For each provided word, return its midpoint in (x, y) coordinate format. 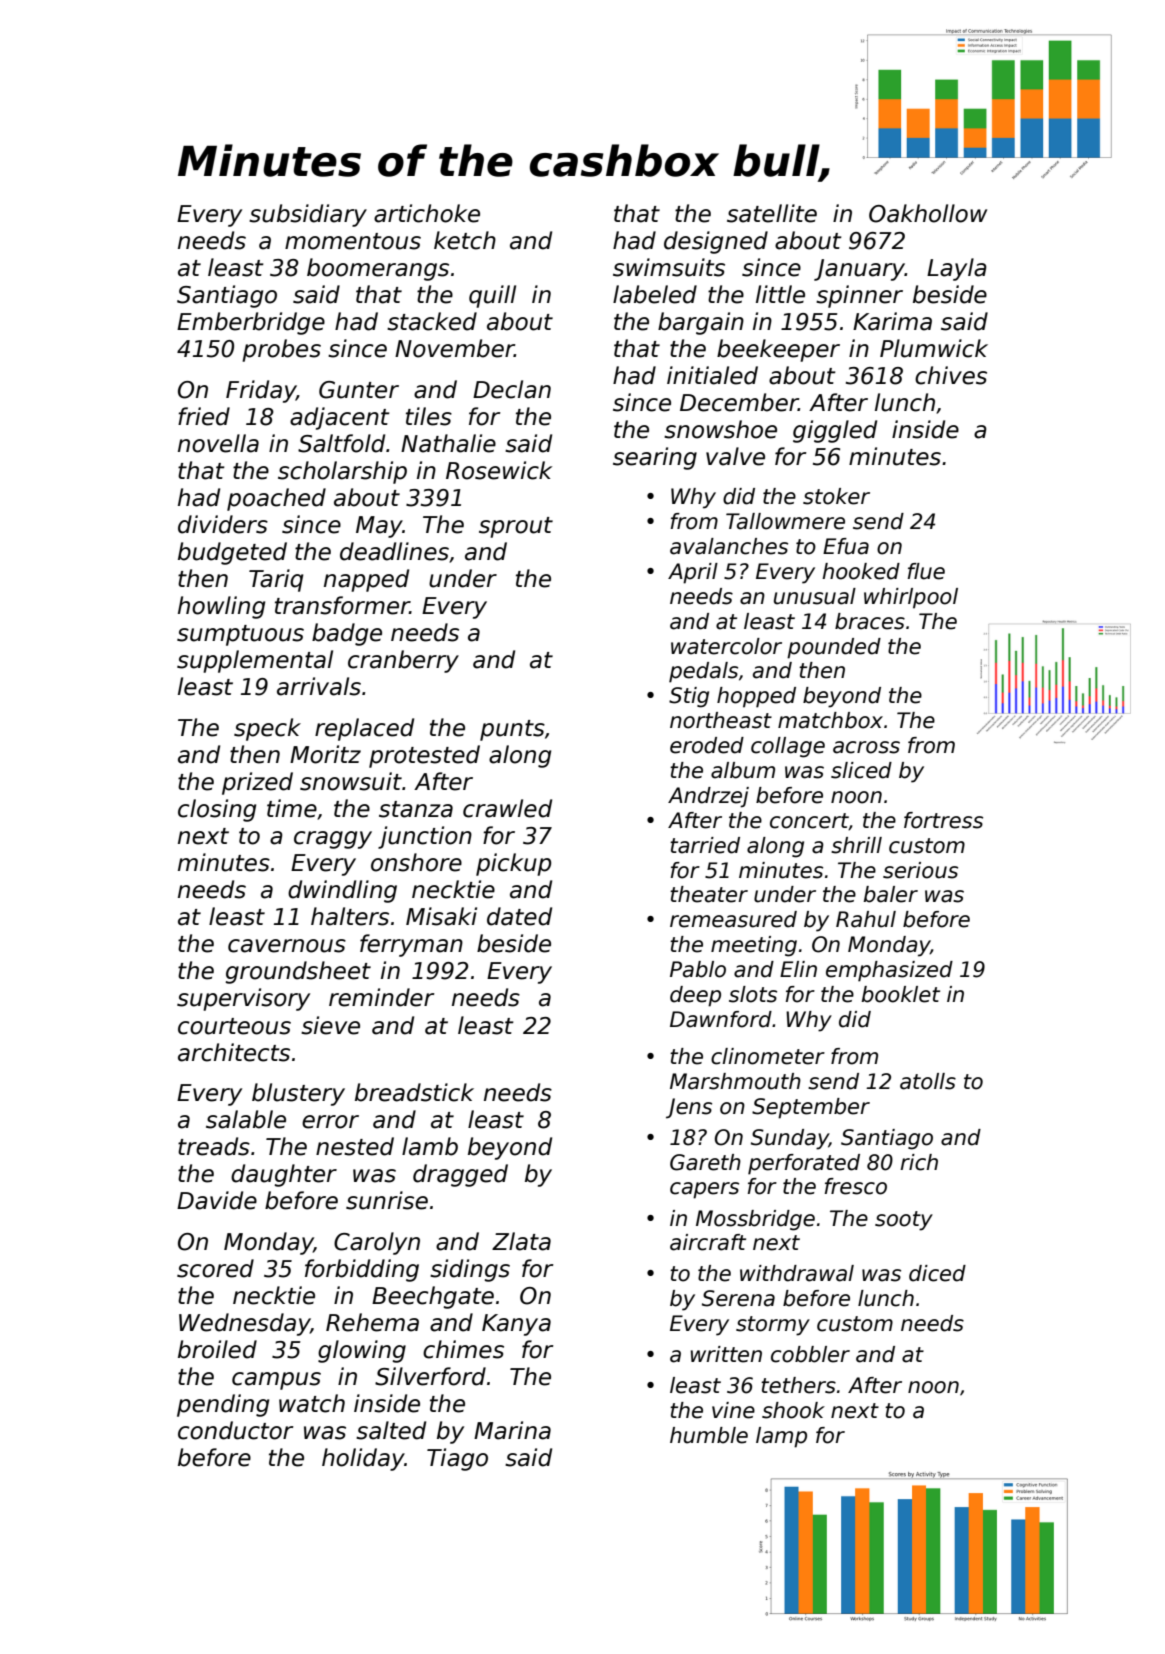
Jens (689, 1108)
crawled (507, 808)
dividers (223, 524)
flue (926, 571)
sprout (516, 527)
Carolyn (377, 1243)
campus (276, 1381)
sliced (861, 770)
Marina (512, 1430)
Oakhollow (928, 213)
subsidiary (308, 215)
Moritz (325, 754)
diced (937, 1273)
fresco (856, 1186)
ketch (465, 240)
